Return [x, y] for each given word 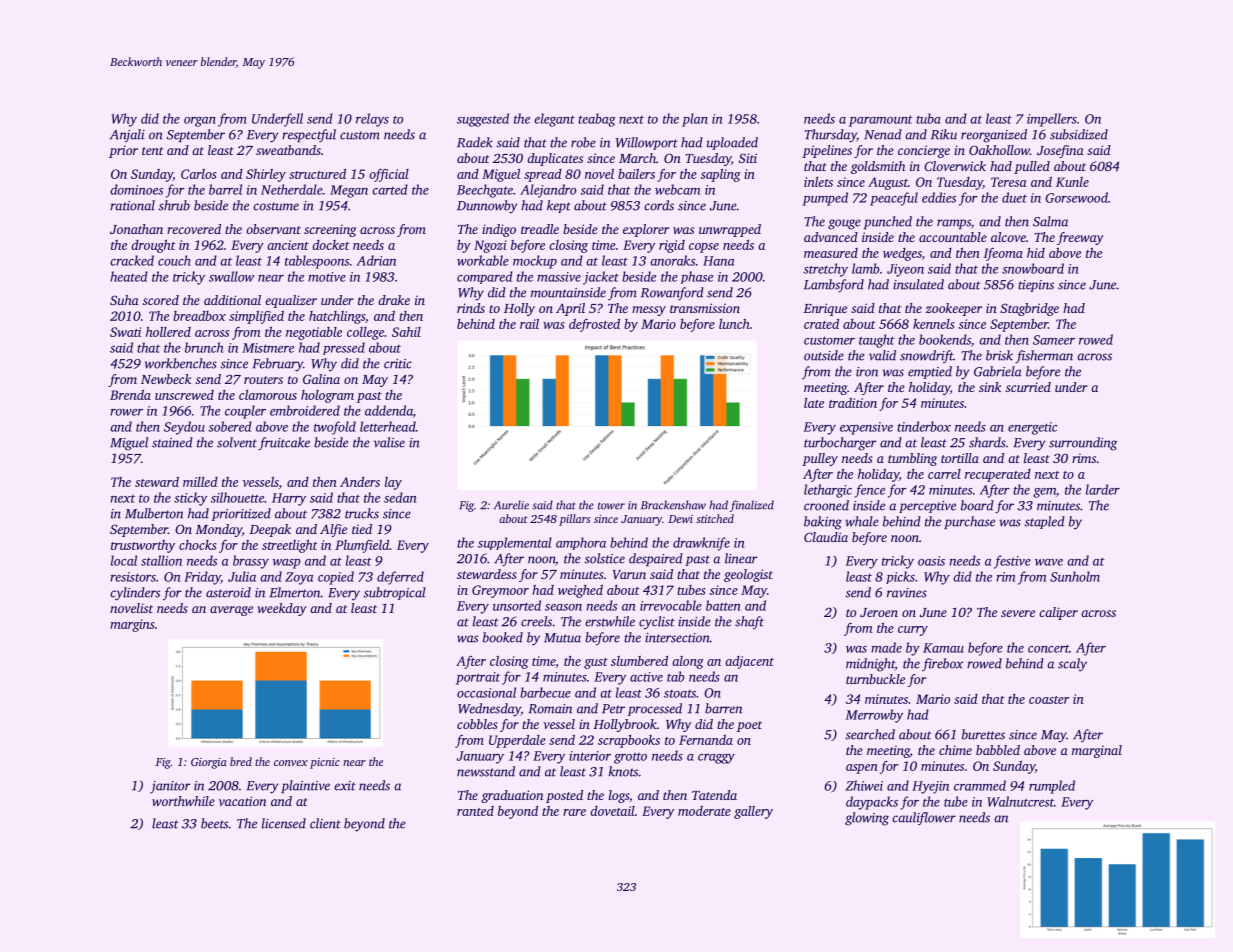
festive [1012, 562]
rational [132, 205]
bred [241, 761]
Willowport [647, 143]
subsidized [1079, 134]
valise [389, 442]
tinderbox [924, 426]
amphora [581, 543]
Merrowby [874, 716]
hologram [327, 396]
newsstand [486, 771]
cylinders [135, 594]
